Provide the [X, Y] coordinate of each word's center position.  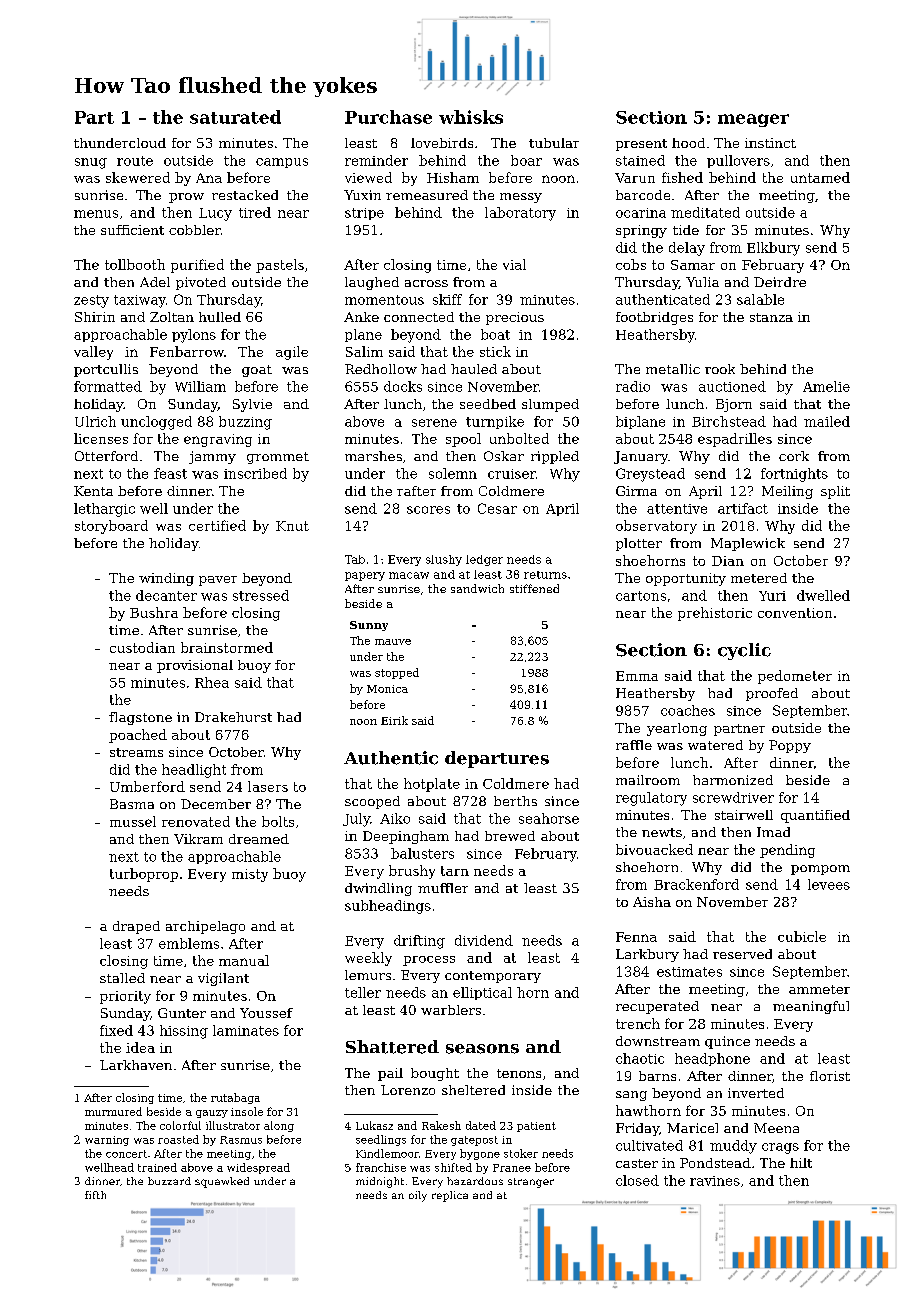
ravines [715, 1181]
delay [687, 249]
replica [450, 1196]
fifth [95, 1195]
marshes [373, 456]
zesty [91, 301]
